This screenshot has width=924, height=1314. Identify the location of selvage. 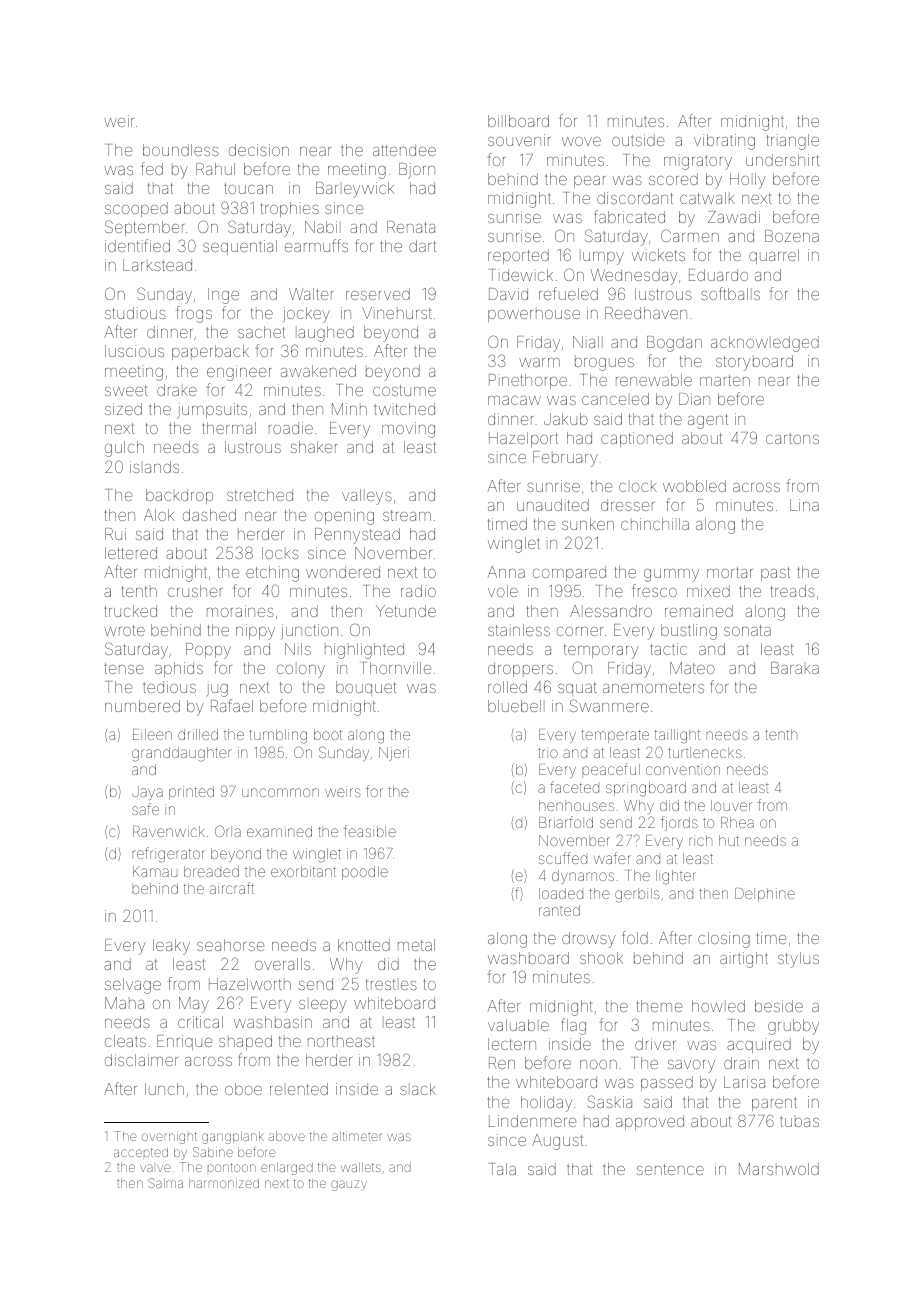
(133, 986).
